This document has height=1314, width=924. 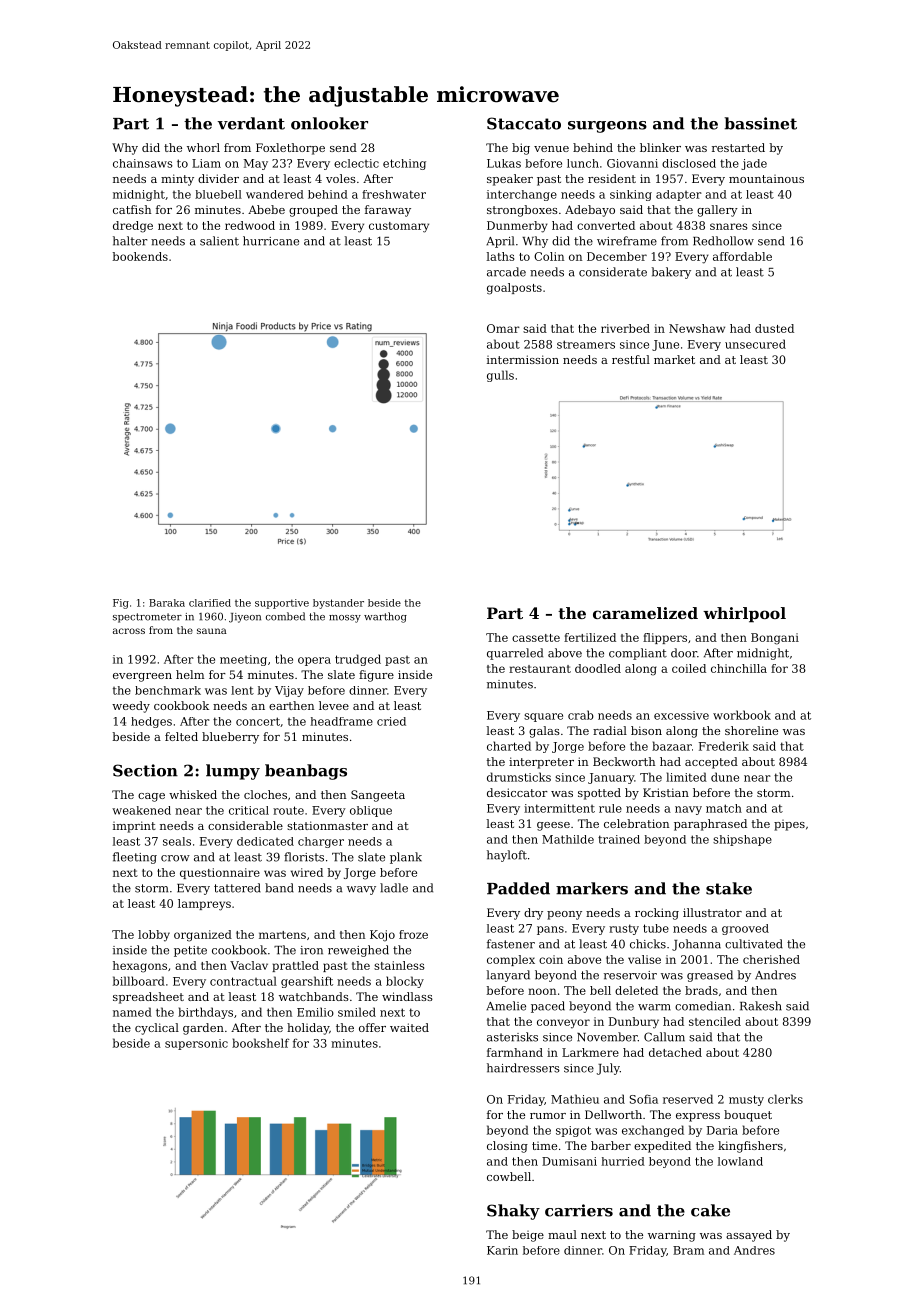 What do you see at coordinates (245, 618) in the document?
I see `Jiyeon` at bounding box center [245, 618].
